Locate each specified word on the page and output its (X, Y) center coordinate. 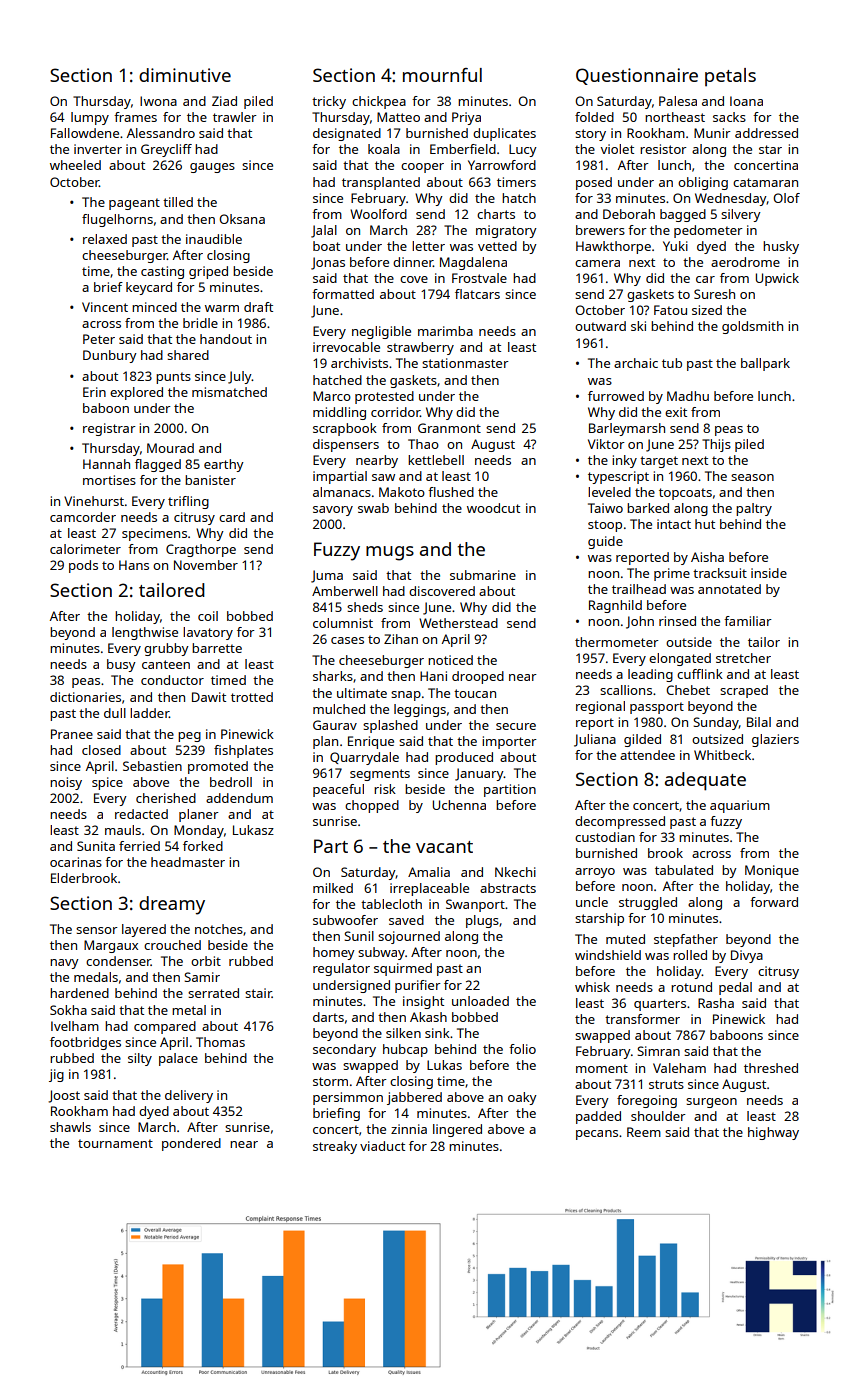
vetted (497, 246)
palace (178, 1059)
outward (600, 326)
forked (203, 846)
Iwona (158, 101)
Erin (94, 392)
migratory (506, 231)
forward (774, 902)
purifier (418, 986)
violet (617, 149)
